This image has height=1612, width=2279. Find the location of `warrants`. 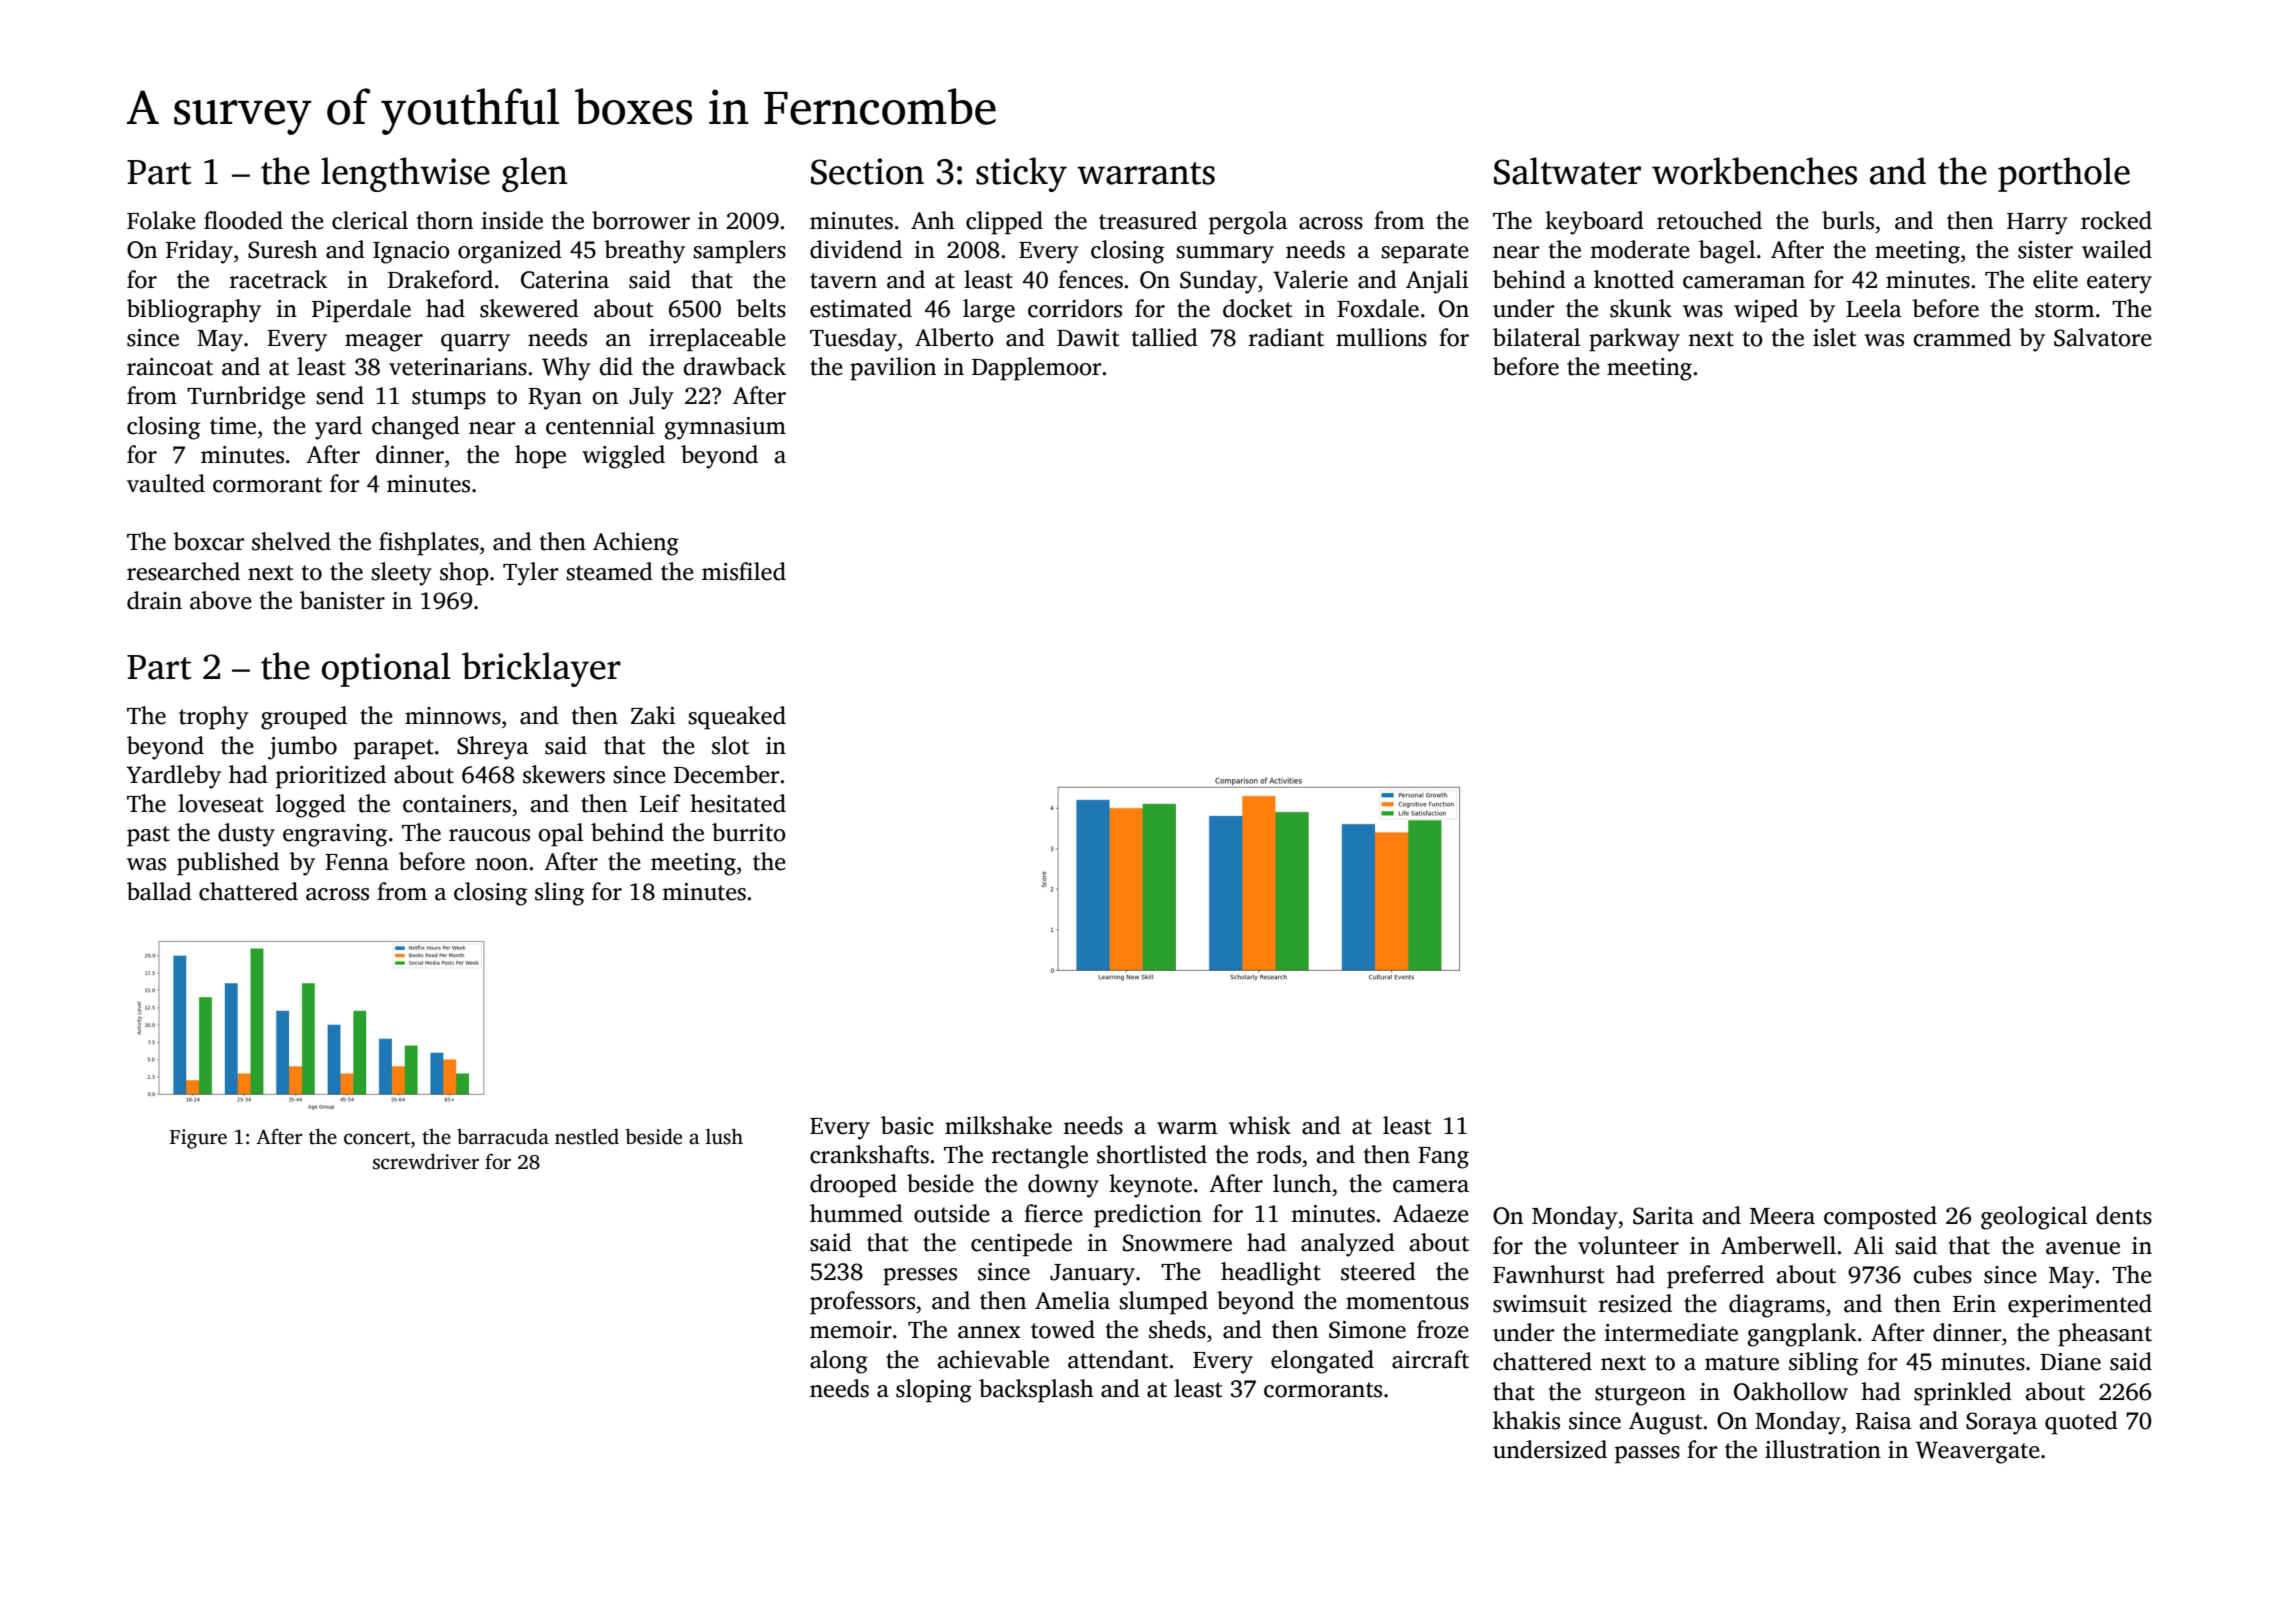

warrants is located at coordinates (1146, 173).
